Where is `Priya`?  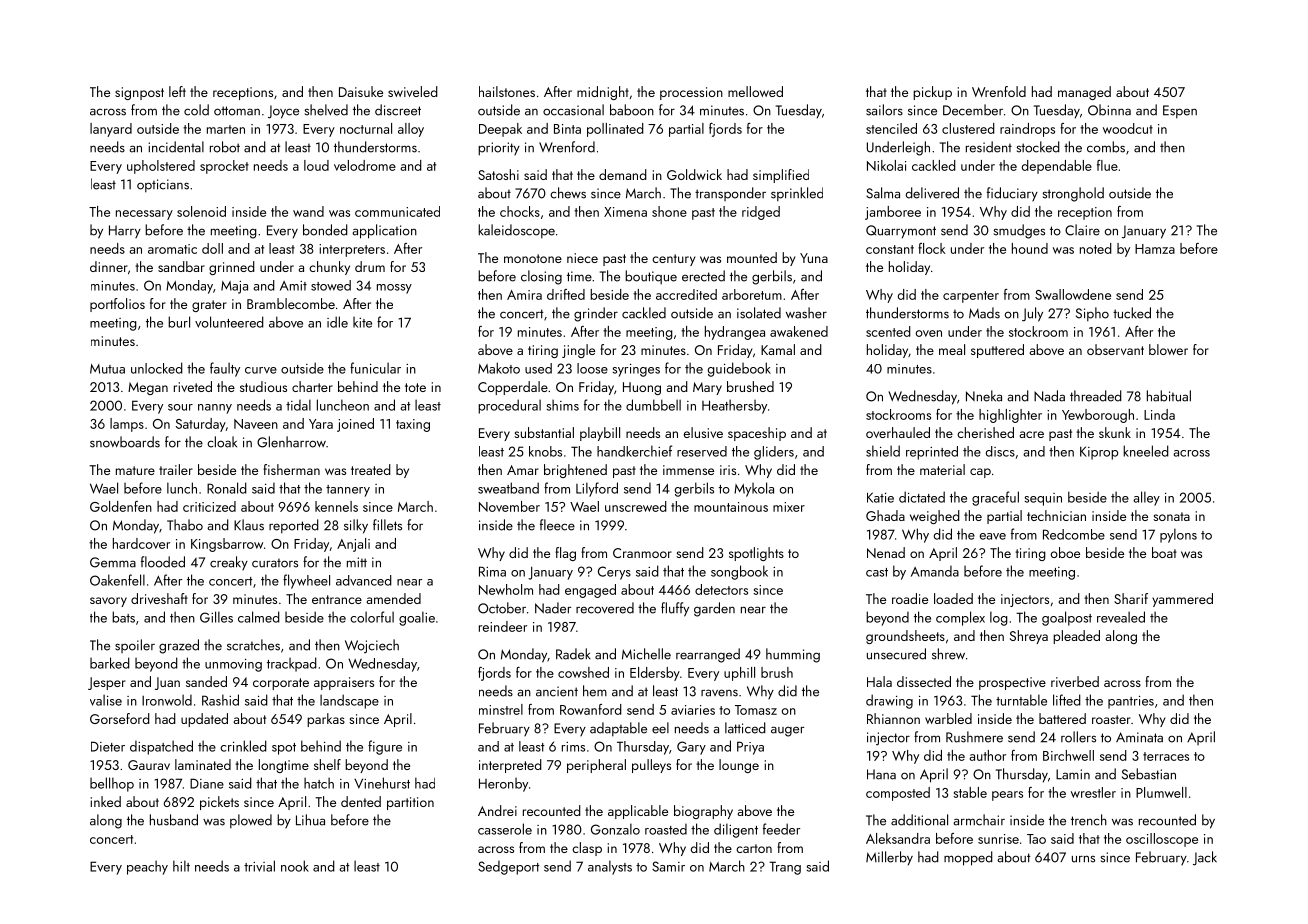
Priya is located at coordinates (750, 748).
